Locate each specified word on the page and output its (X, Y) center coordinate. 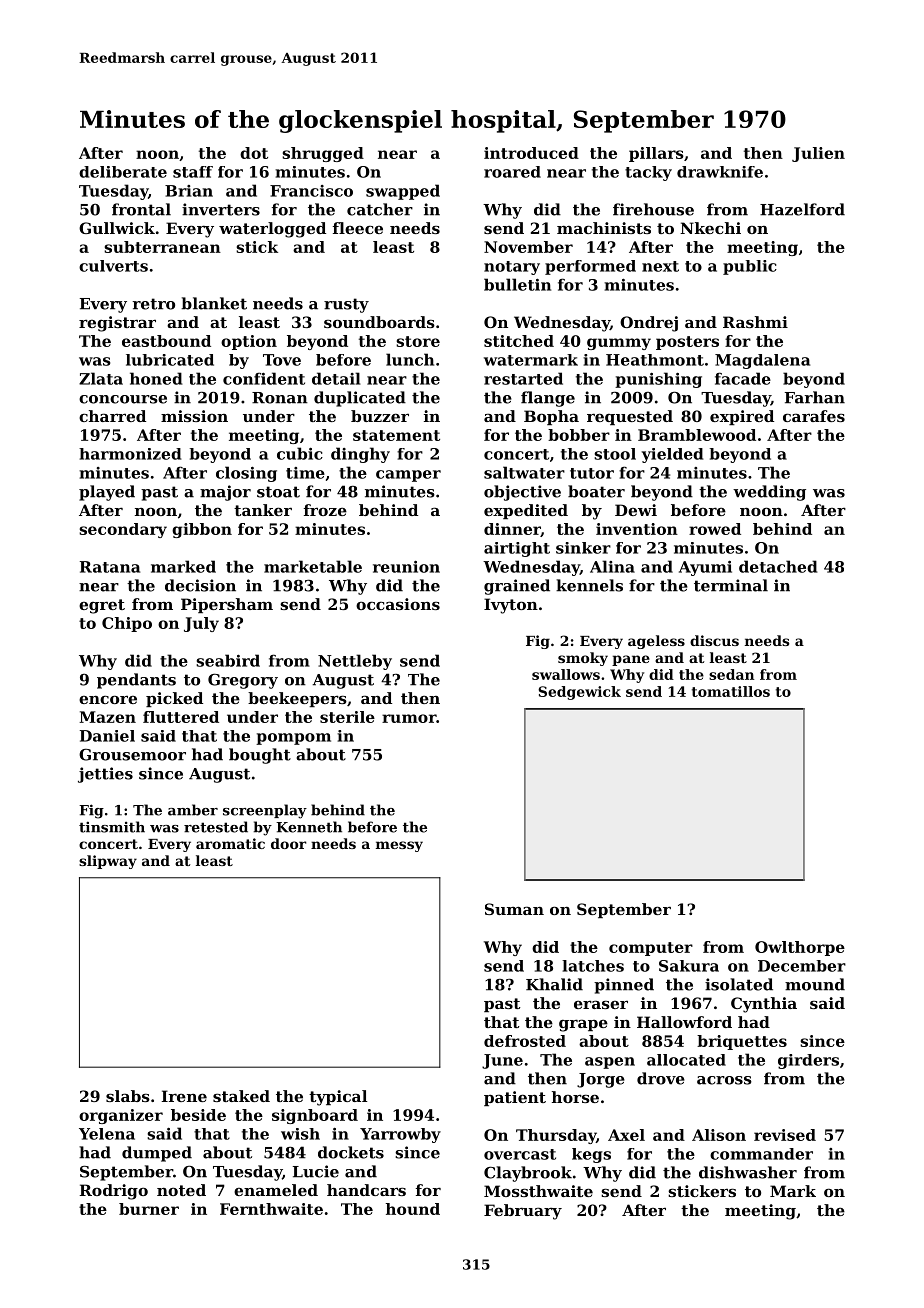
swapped (403, 192)
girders (808, 1061)
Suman (514, 909)
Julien (818, 154)
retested (216, 827)
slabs (128, 1096)
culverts (113, 266)
